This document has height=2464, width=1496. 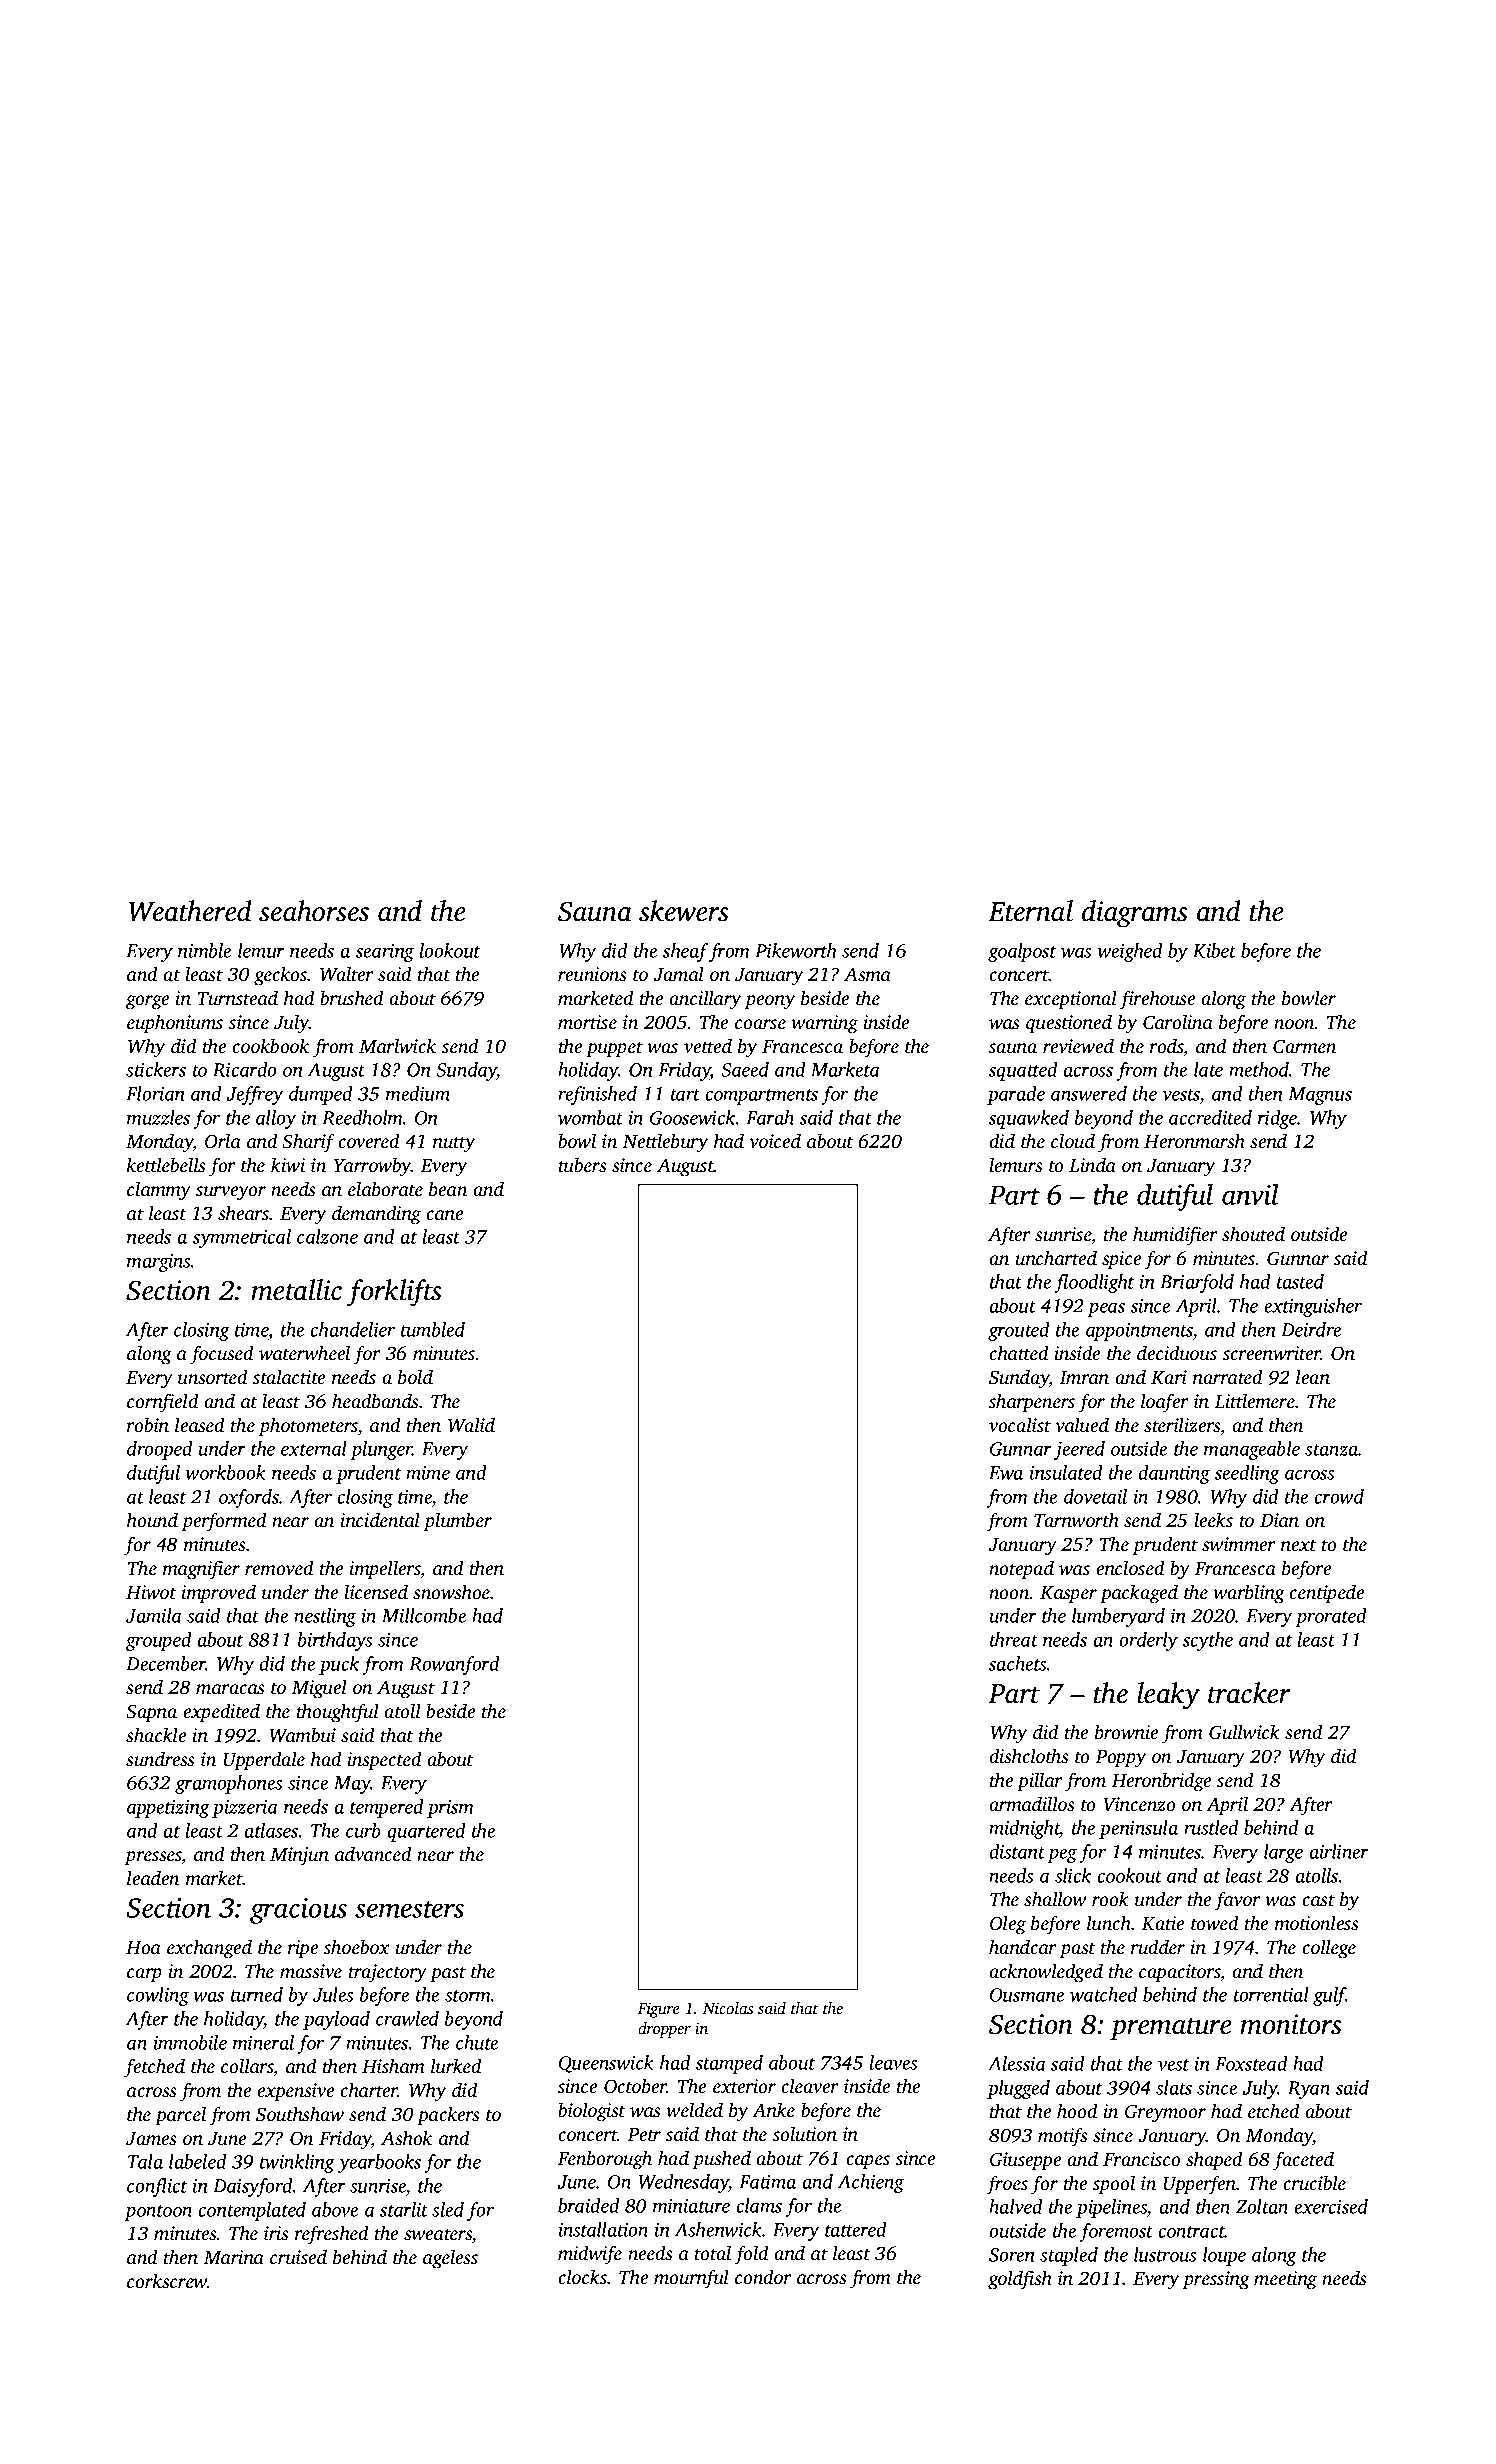 I want to click on carp, so click(x=144, y=1975).
